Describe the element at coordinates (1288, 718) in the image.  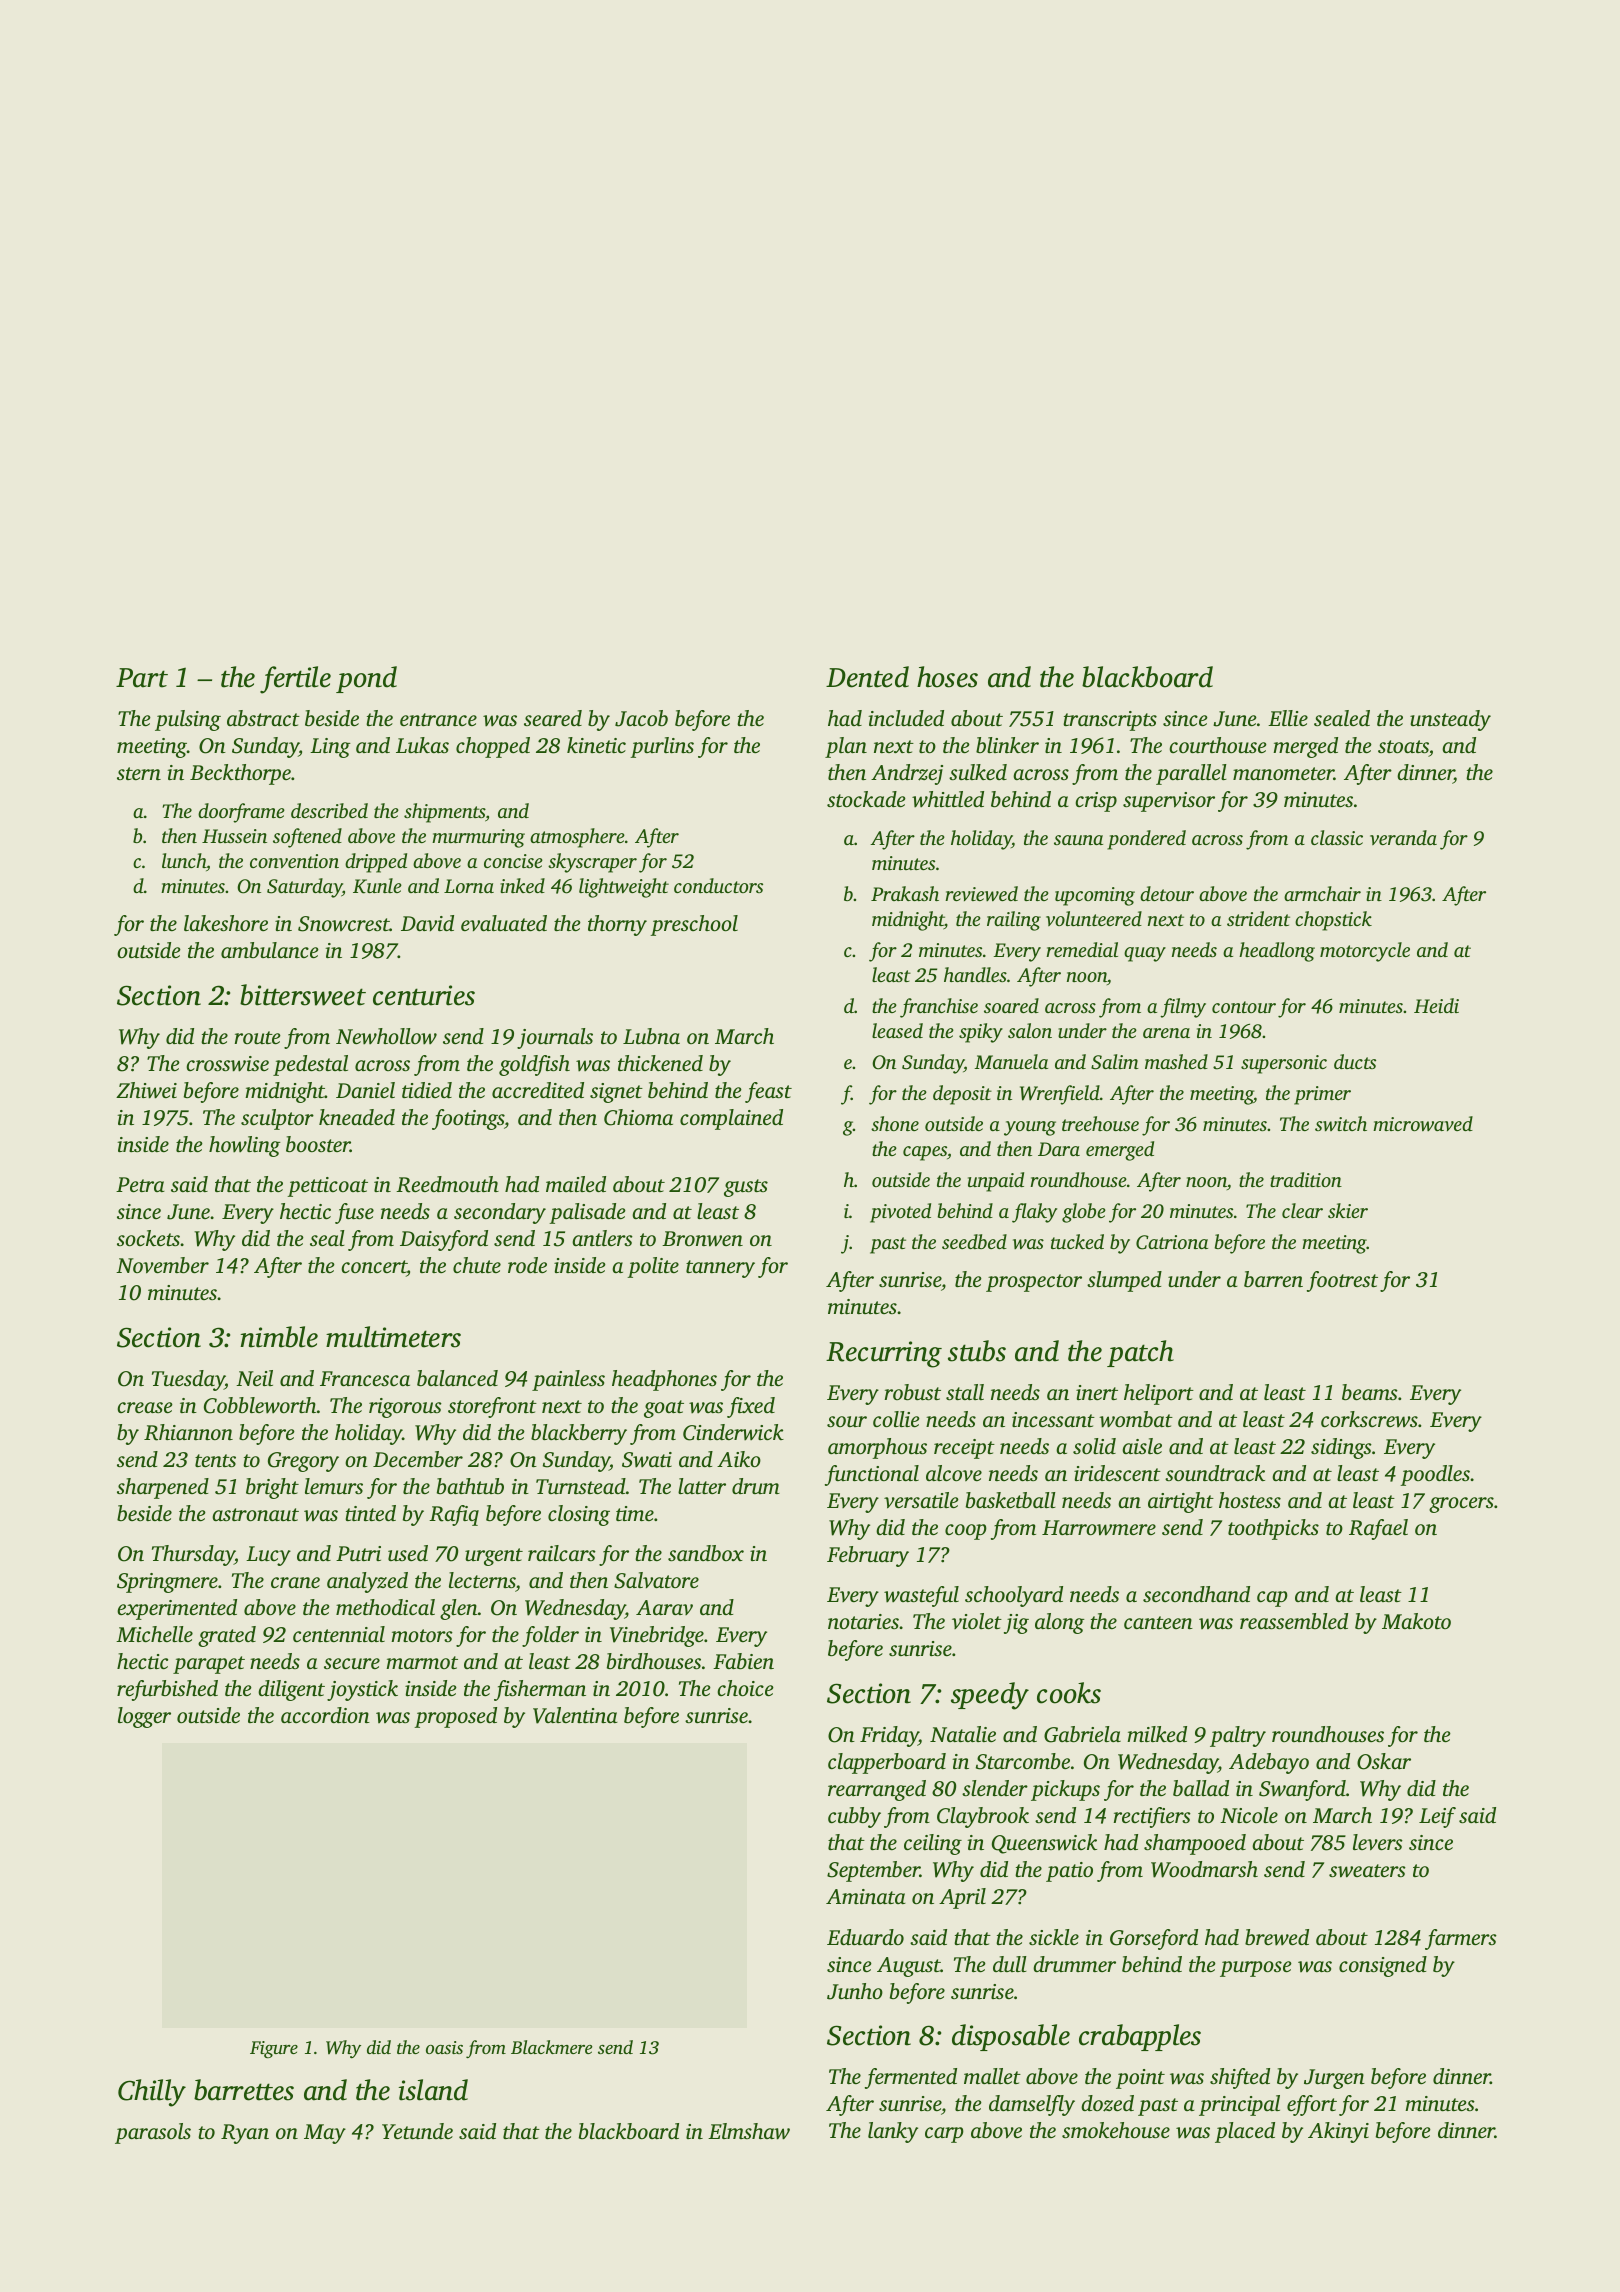
I see `Ellie` at that location.
